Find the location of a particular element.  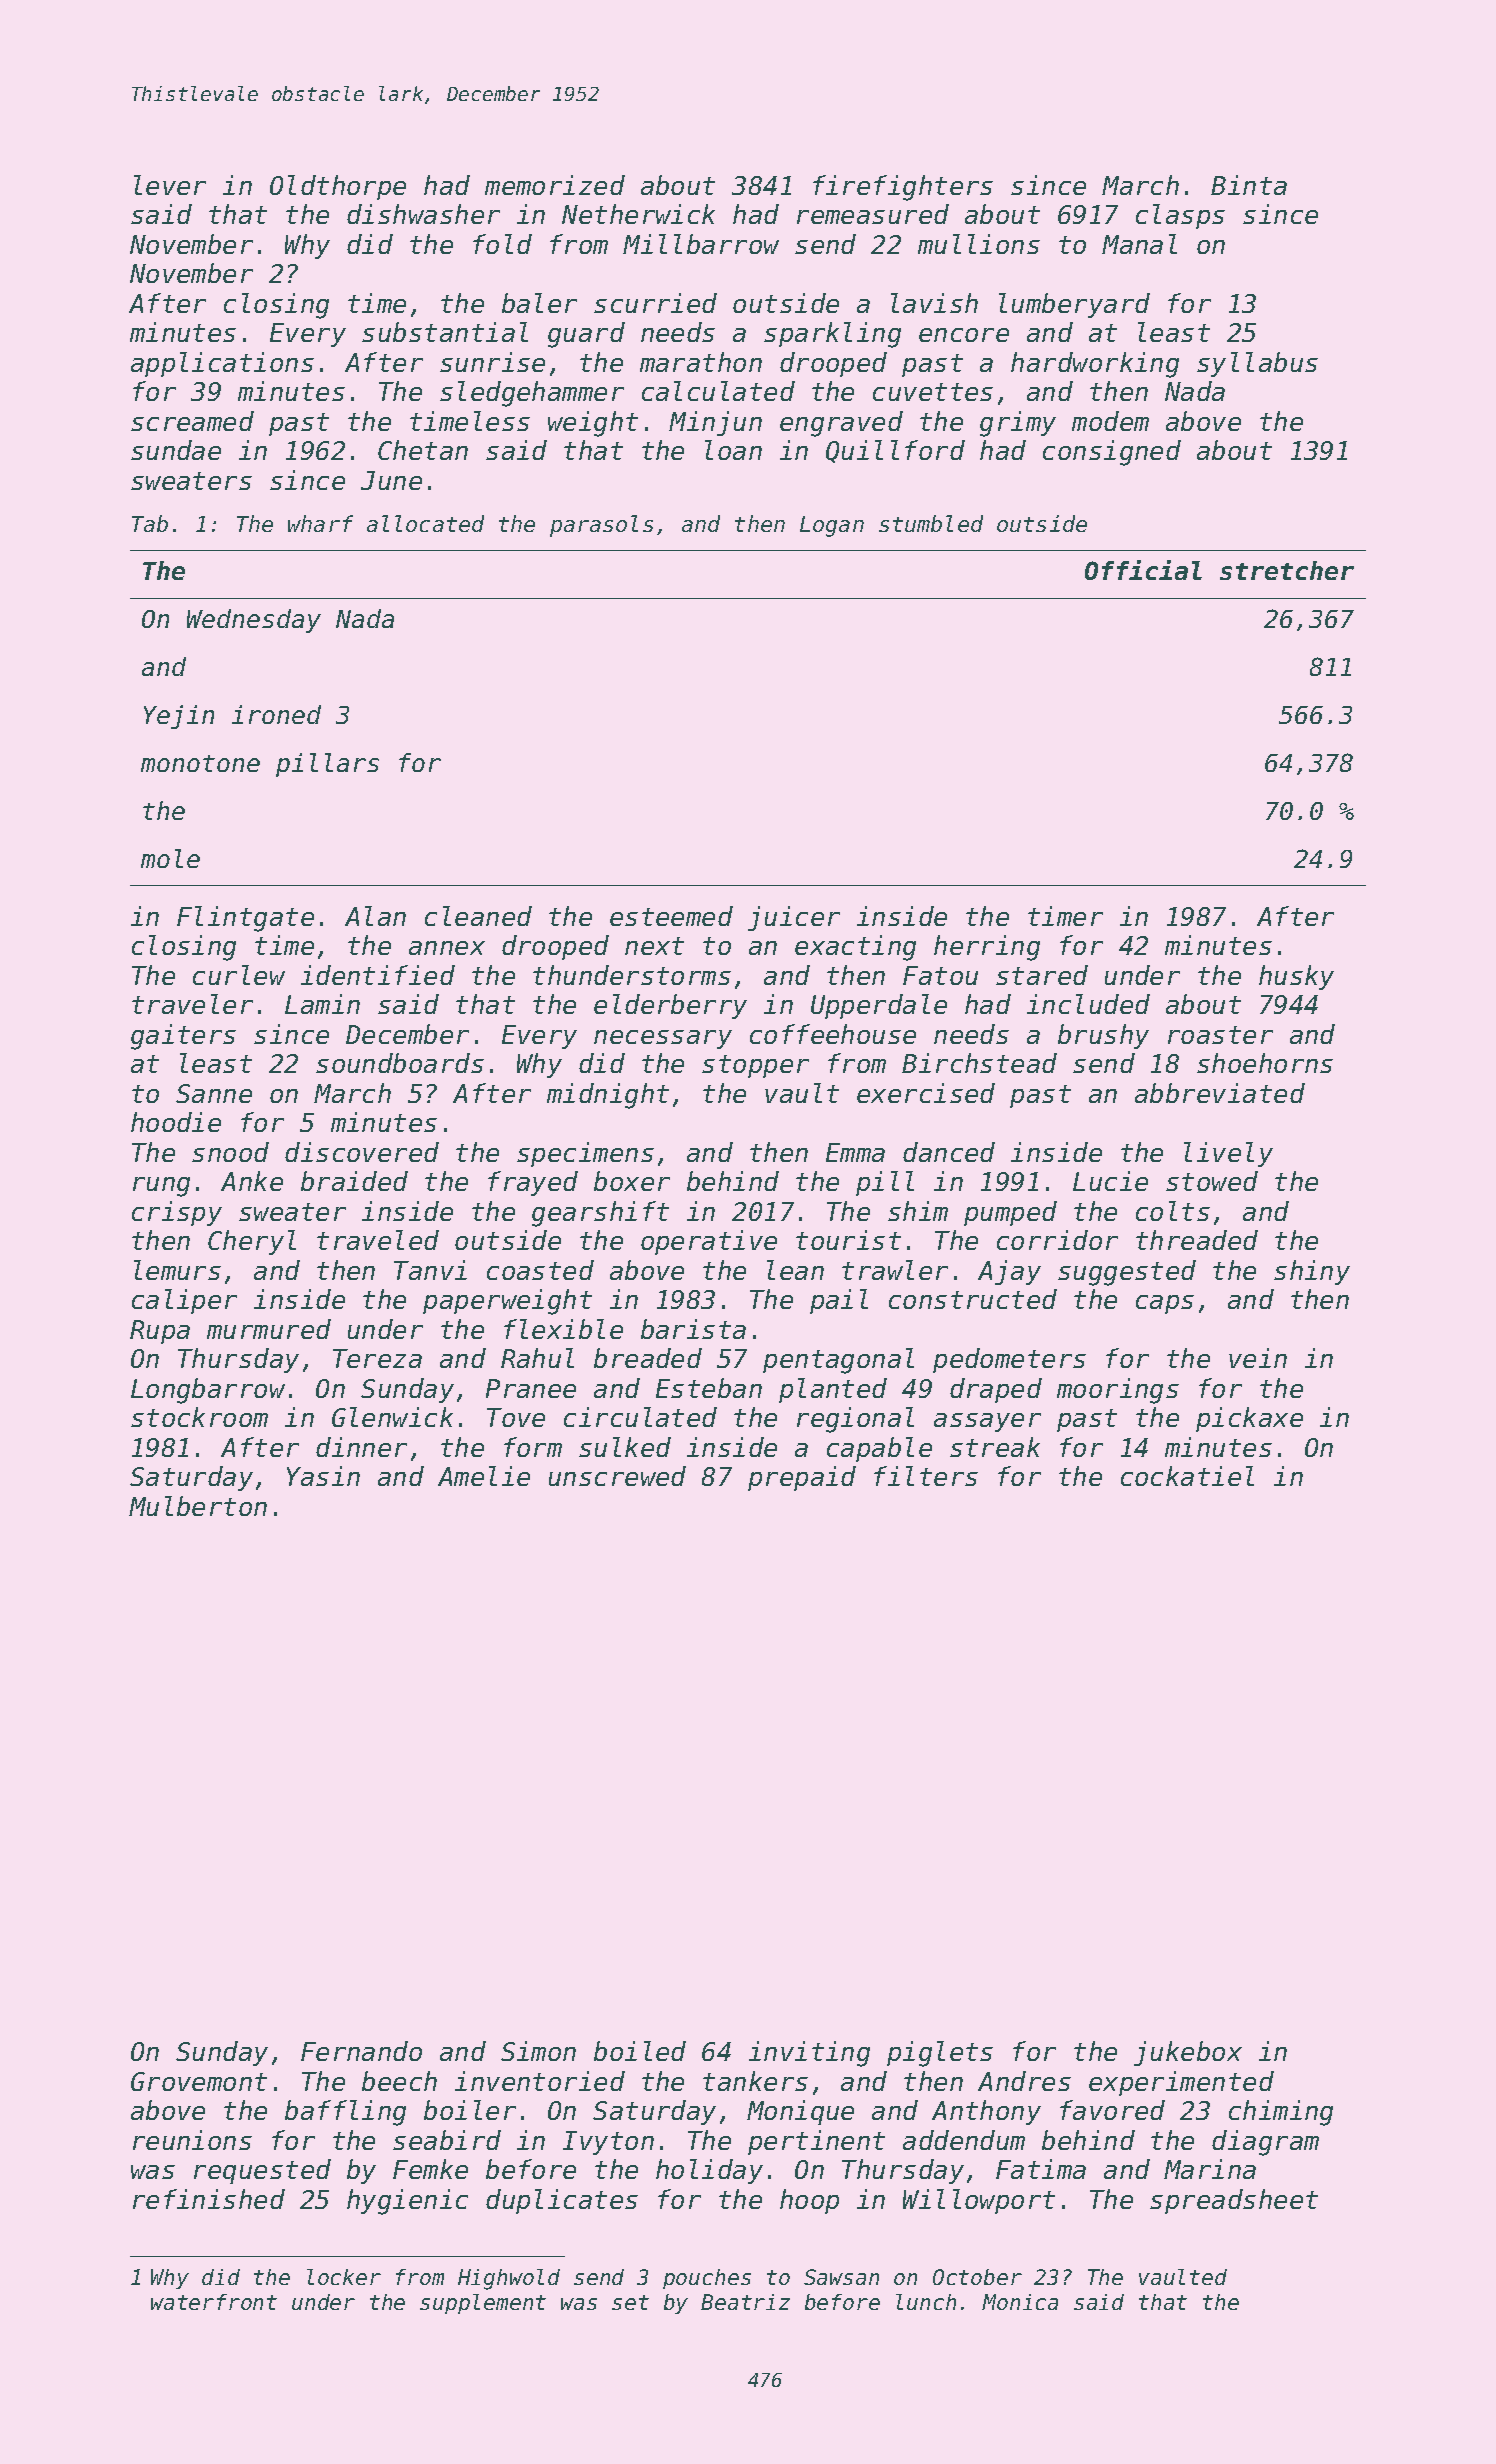

firefighters is located at coordinates (903, 188).
